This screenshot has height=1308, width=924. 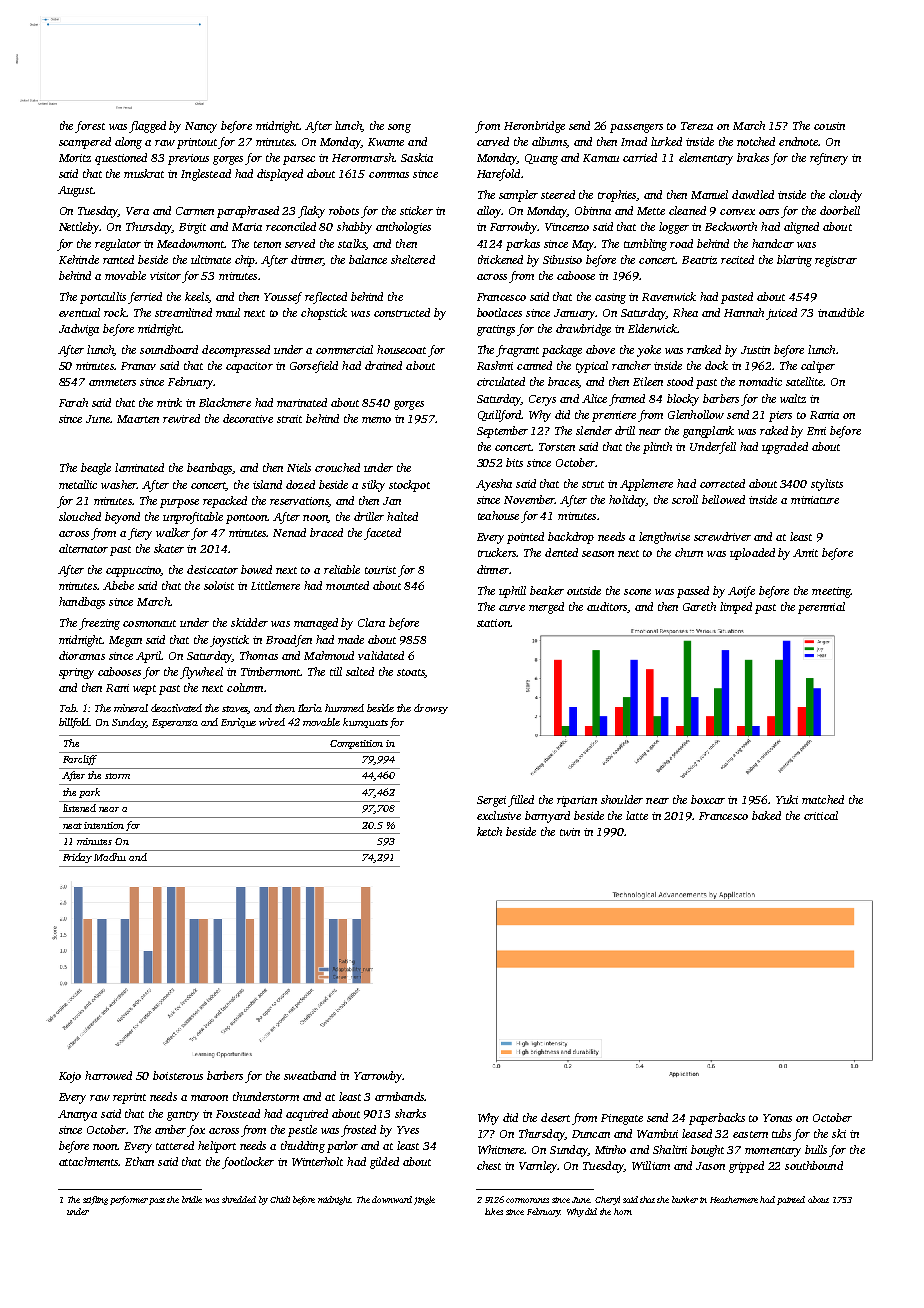 I want to click on William, so click(x=651, y=1165).
